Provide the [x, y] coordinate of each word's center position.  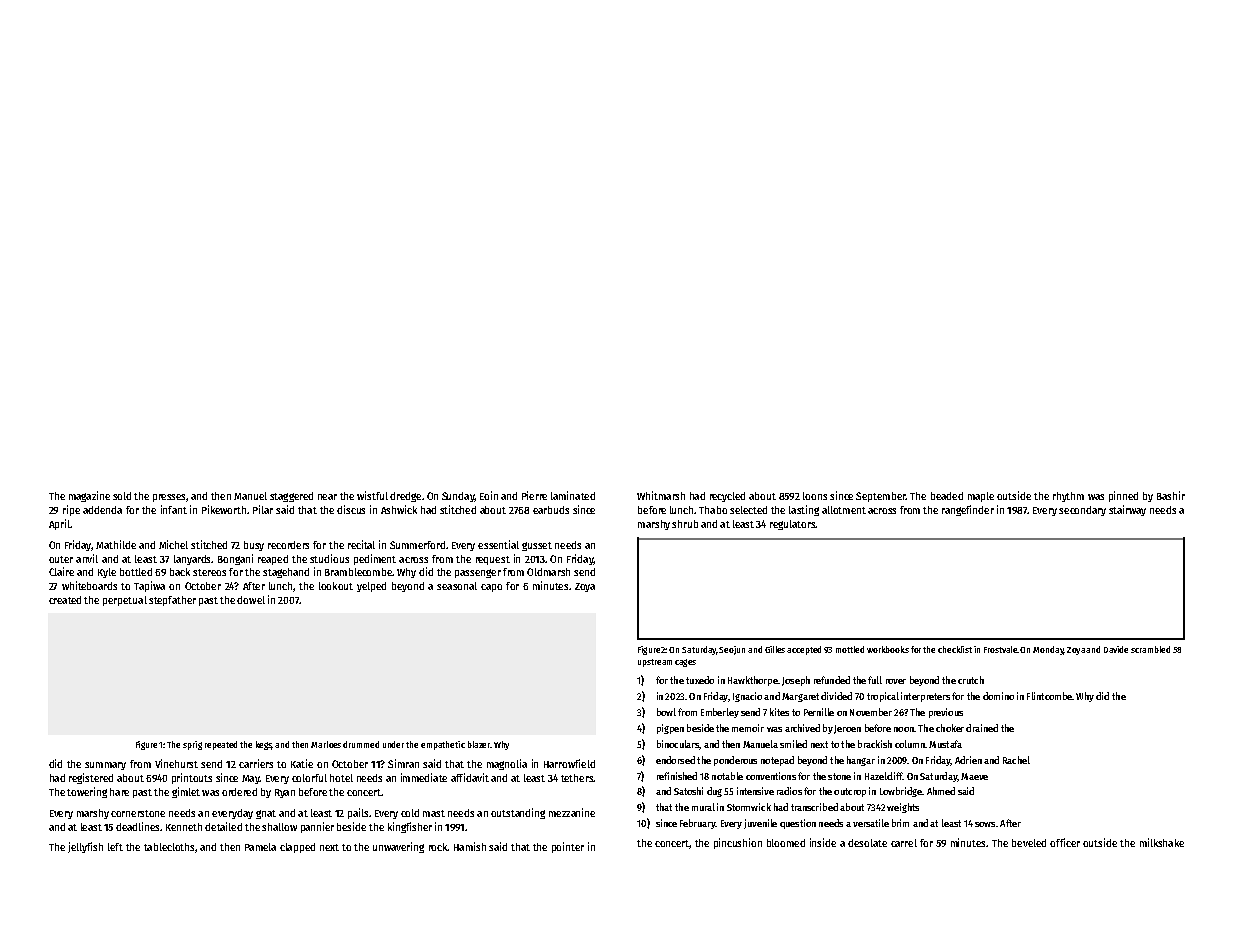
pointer [568, 847]
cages [685, 663]
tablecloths [169, 847]
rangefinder [968, 510]
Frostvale [1000, 649]
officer [1065, 842]
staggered [291, 497]
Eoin [489, 495]
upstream [655, 663]
